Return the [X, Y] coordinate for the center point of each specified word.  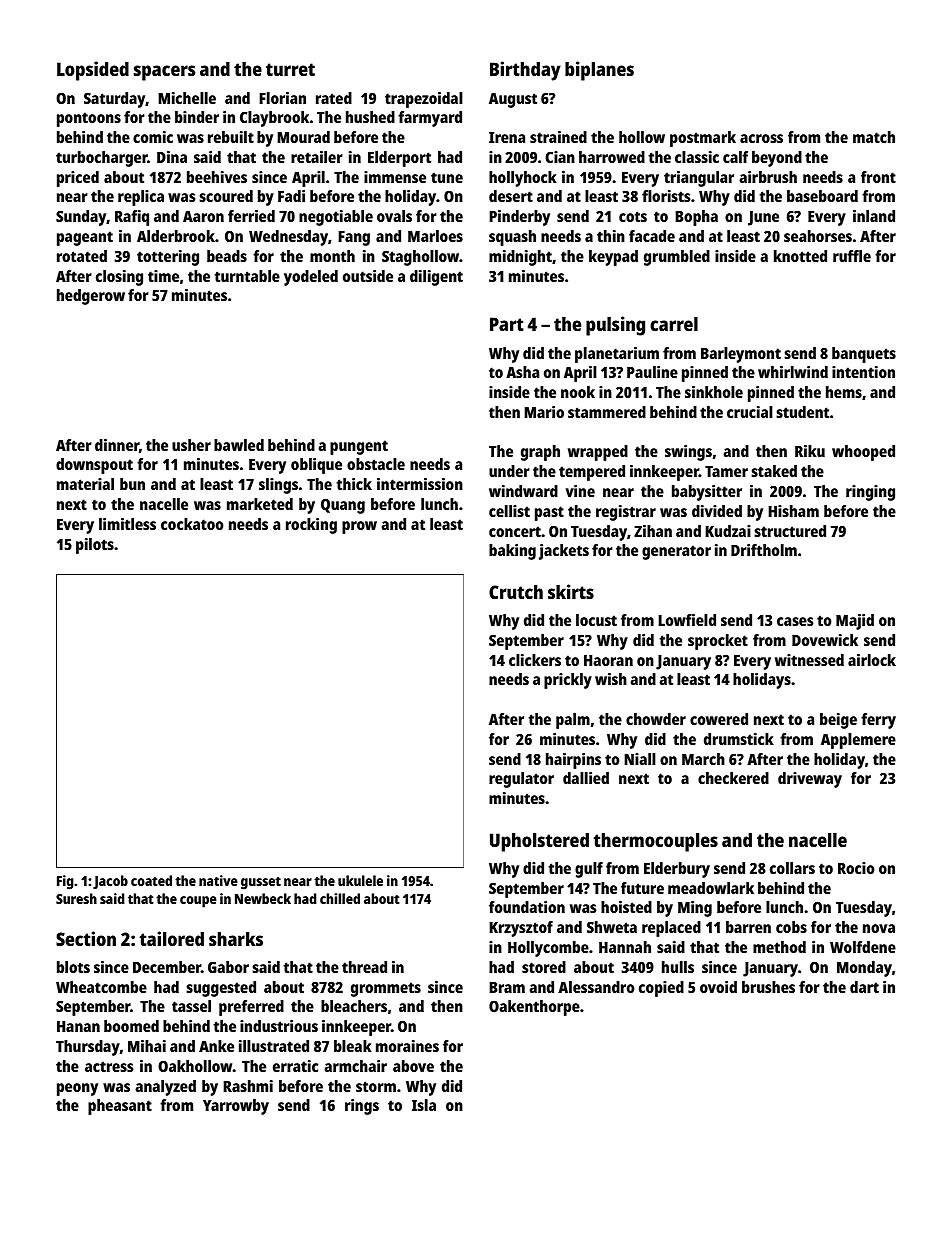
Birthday [525, 71]
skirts [571, 591]
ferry [878, 721]
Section [86, 938]
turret [290, 69]
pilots [95, 546]
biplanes [599, 71]
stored [544, 967]
